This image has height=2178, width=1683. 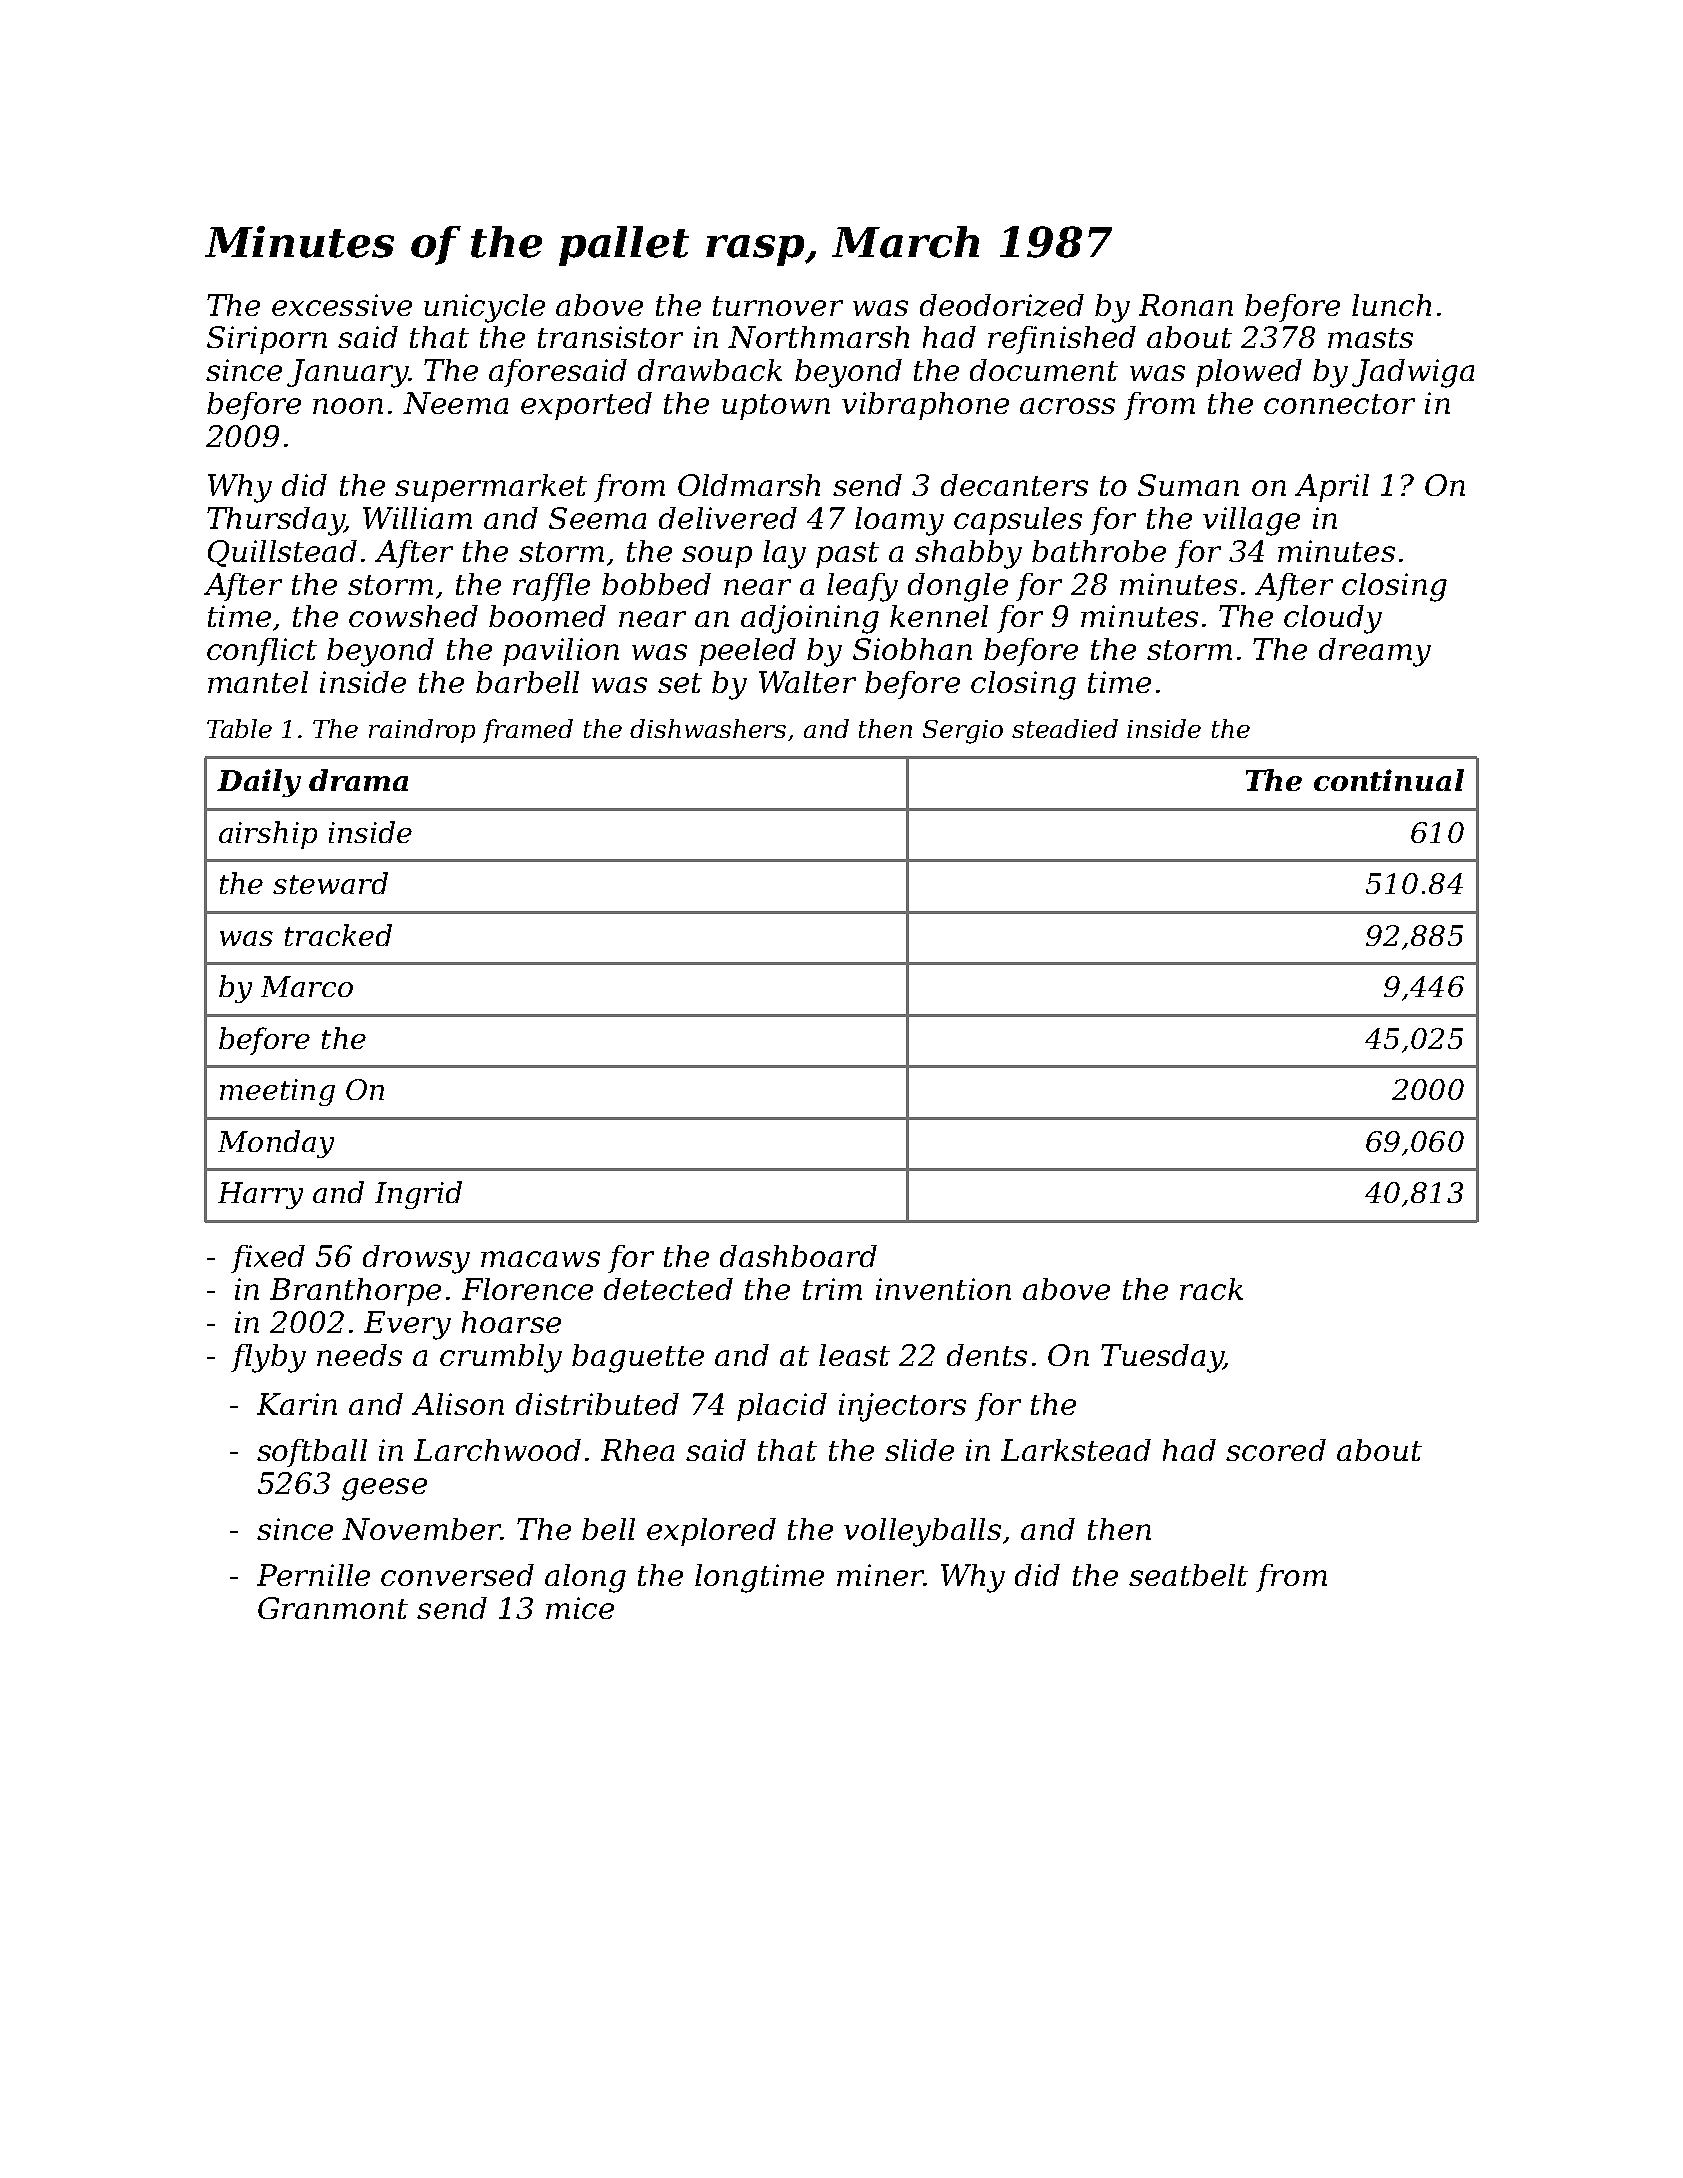 What do you see at coordinates (333, 1608) in the image?
I see `Granmont` at bounding box center [333, 1608].
